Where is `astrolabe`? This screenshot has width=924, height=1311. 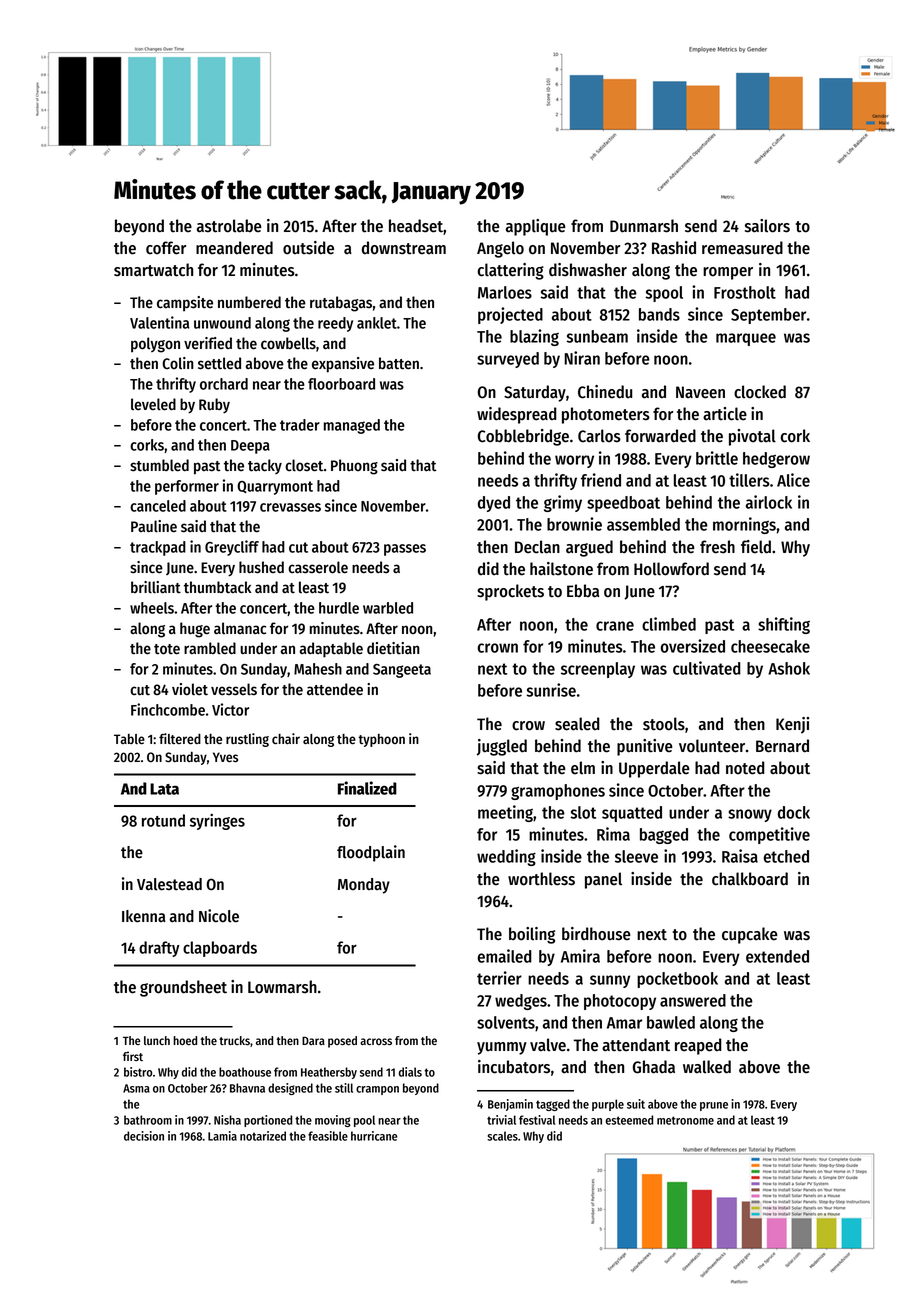 astrolabe is located at coordinates (229, 226).
